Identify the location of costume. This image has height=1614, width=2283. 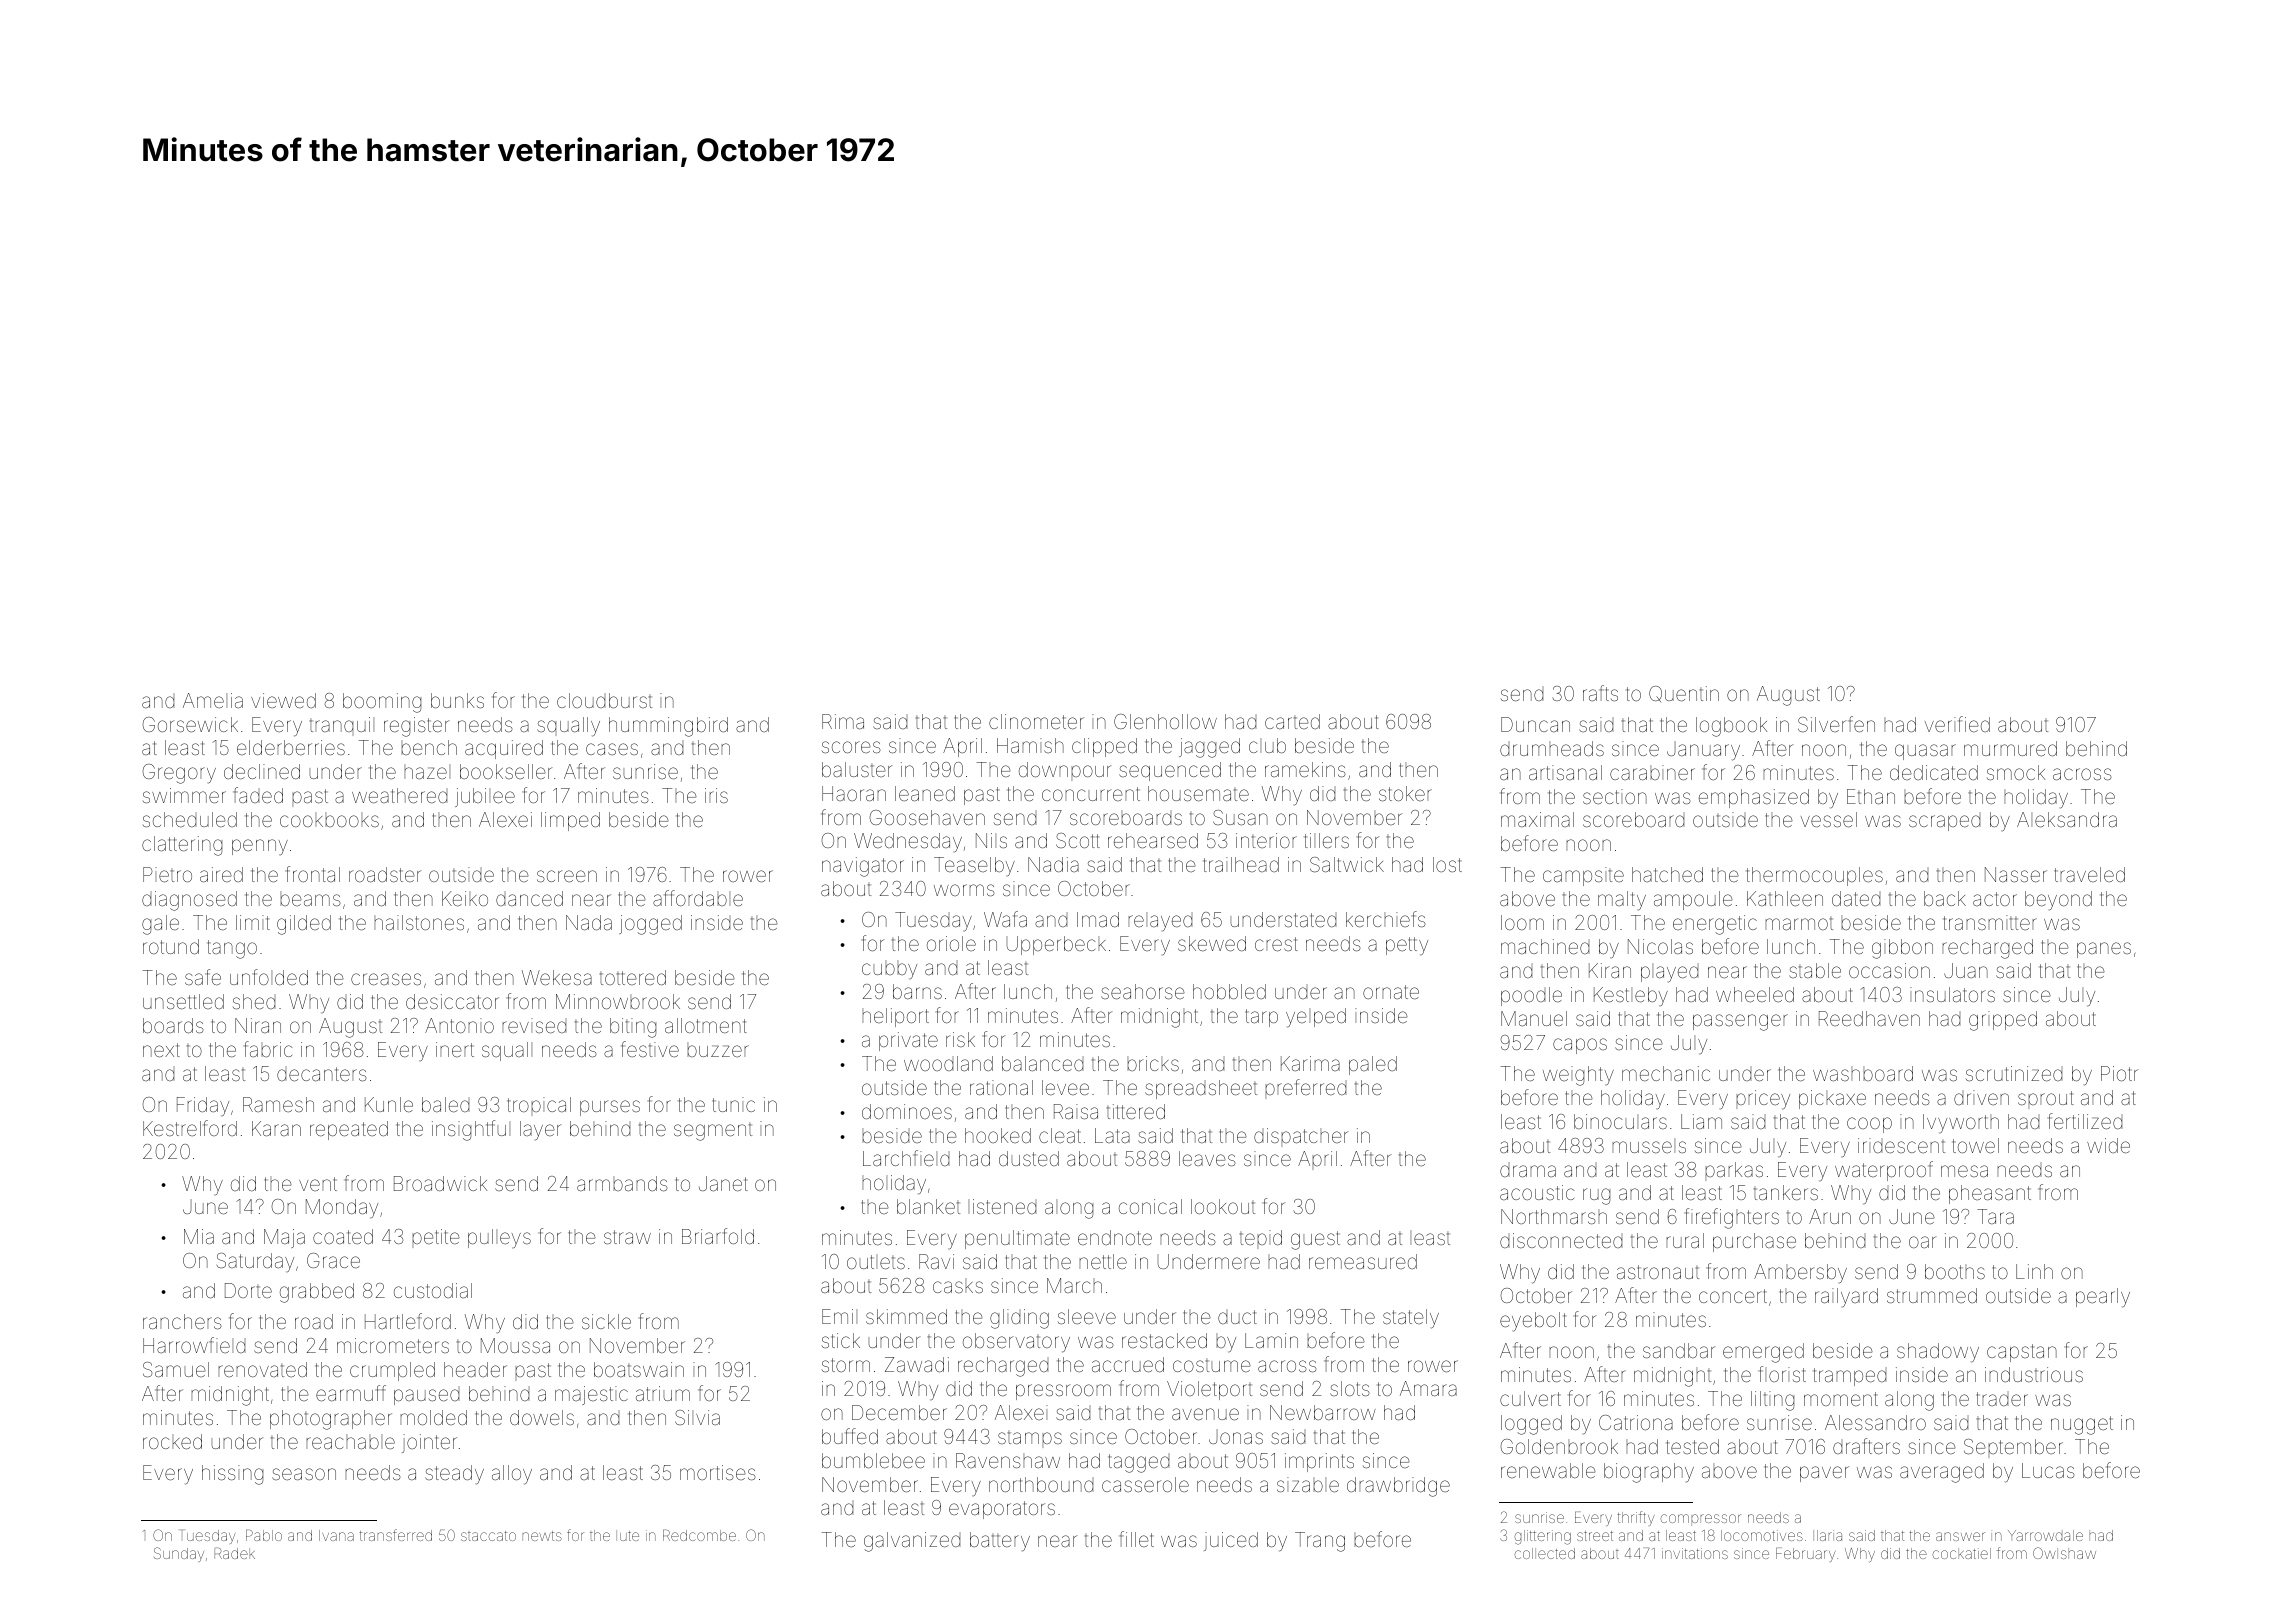
(1212, 1365).
